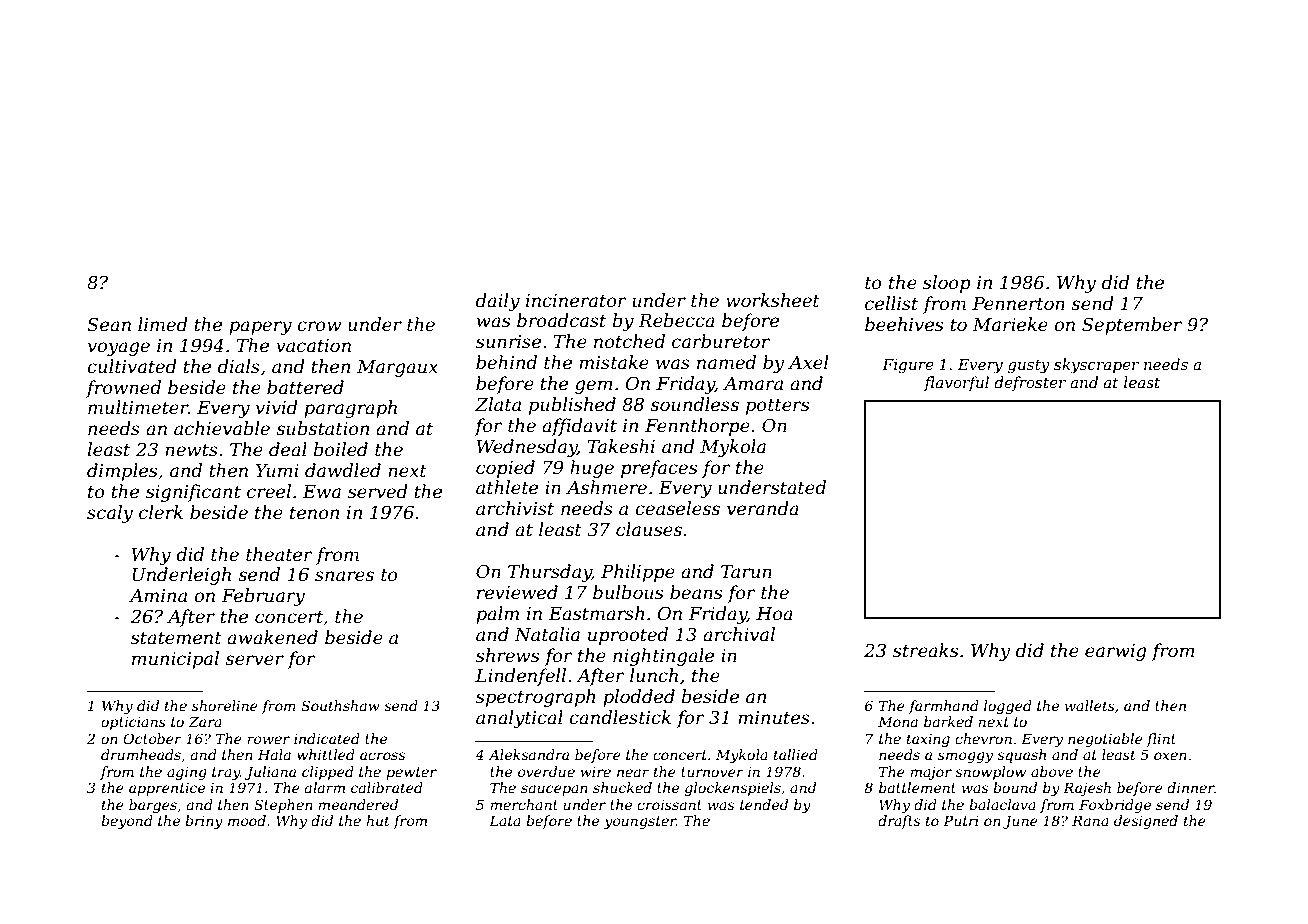  Describe the element at coordinates (247, 820) in the screenshot. I see `mood` at that location.
